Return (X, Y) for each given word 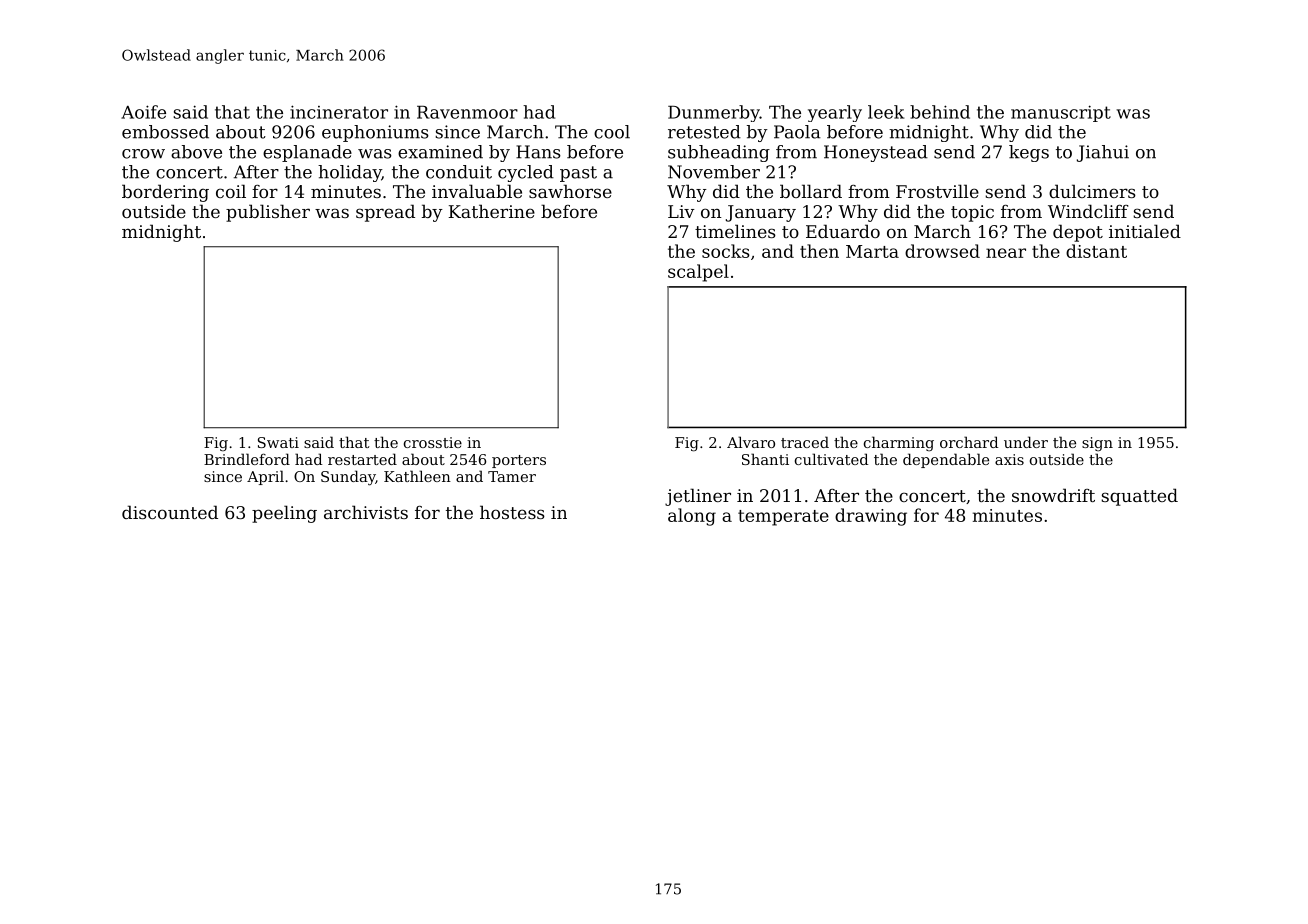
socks (726, 251)
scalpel (698, 273)
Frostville (937, 191)
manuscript (1061, 113)
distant (1096, 251)
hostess (512, 512)
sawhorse (570, 191)
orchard (969, 442)
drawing (871, 517)
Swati (278, 442)
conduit (459, 172)
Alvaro (751, 442)
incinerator (339, 112)
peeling (284, 514)
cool (612, 132)
